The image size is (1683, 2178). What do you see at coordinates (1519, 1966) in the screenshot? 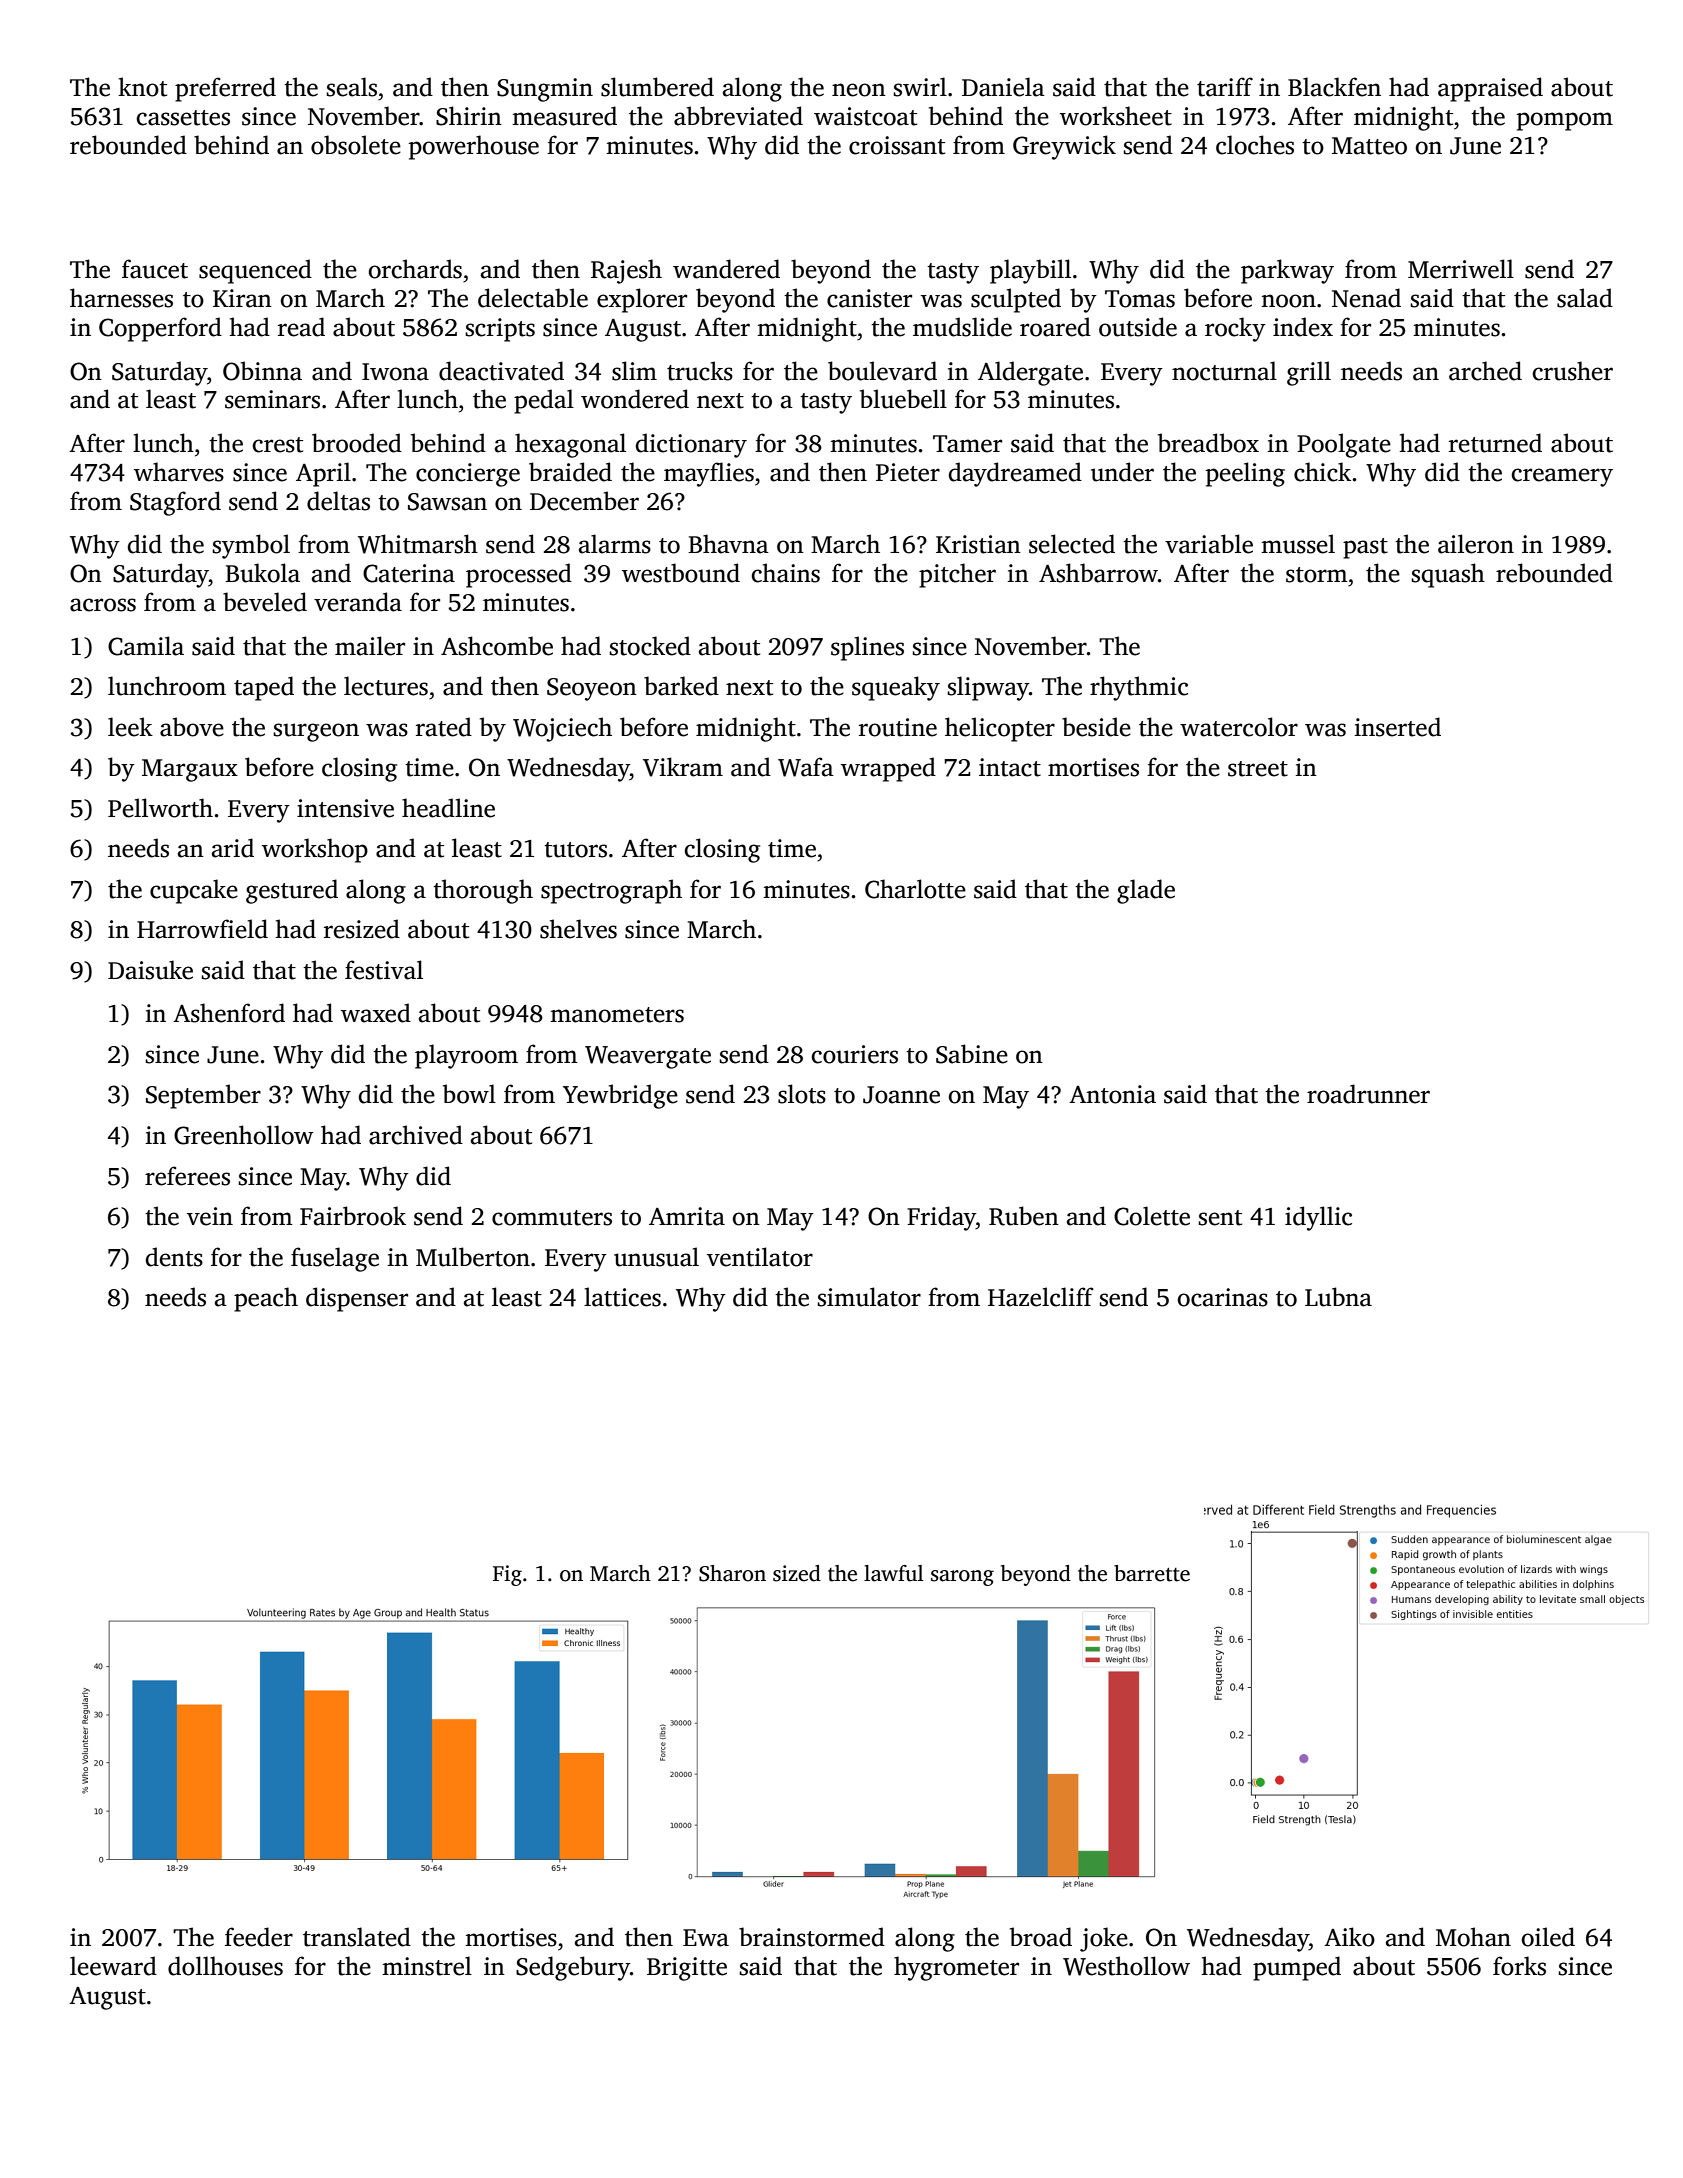
I see `forks` at bounding box center [1519, 1966].
